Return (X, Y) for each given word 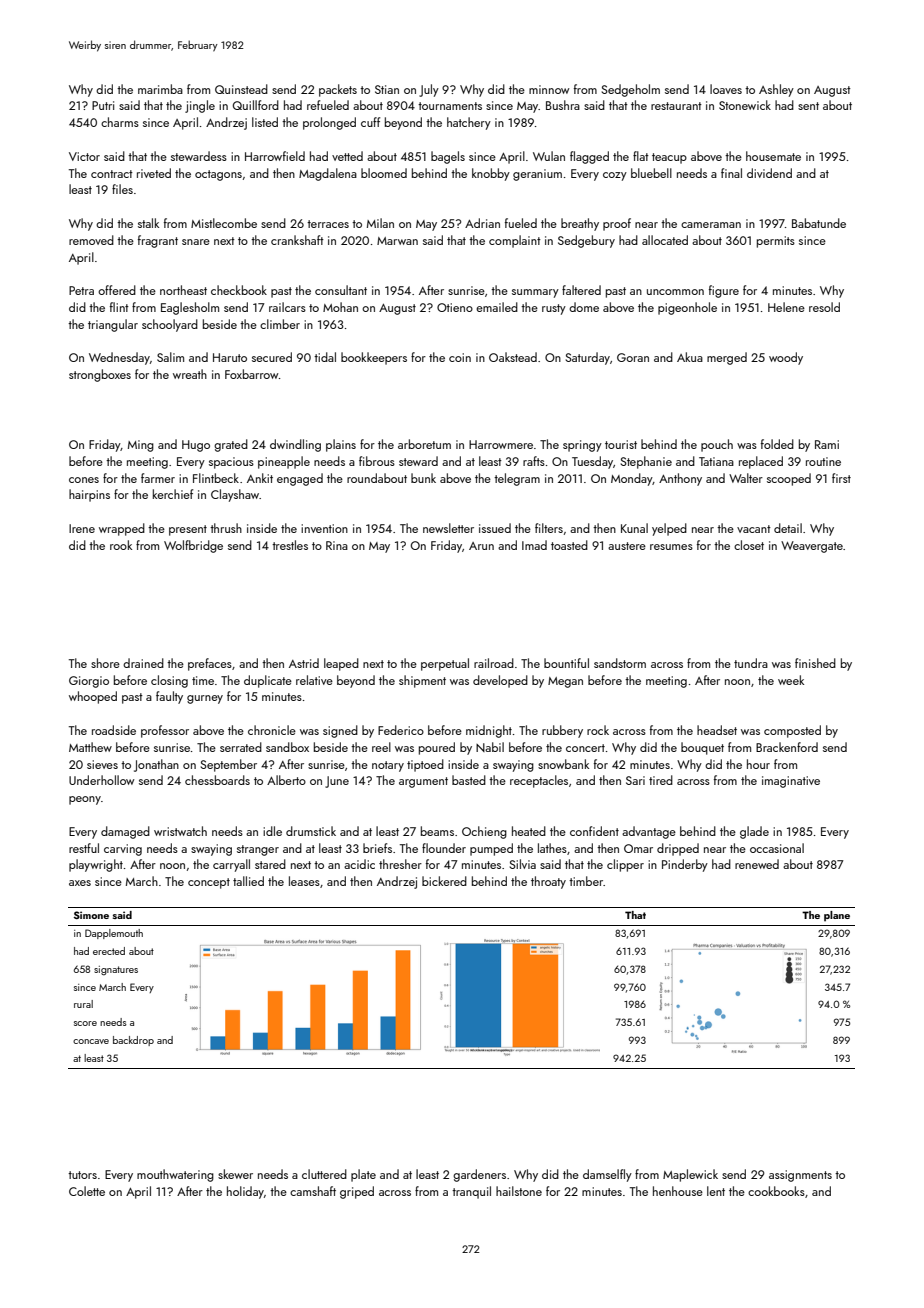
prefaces (210, 664)
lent (716, 1191)
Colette (87, 1191)
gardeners (479, 1175)
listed (265, 122)
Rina (337, 545)
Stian (387, 89)
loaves (726, 89)
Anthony (680, 479)
